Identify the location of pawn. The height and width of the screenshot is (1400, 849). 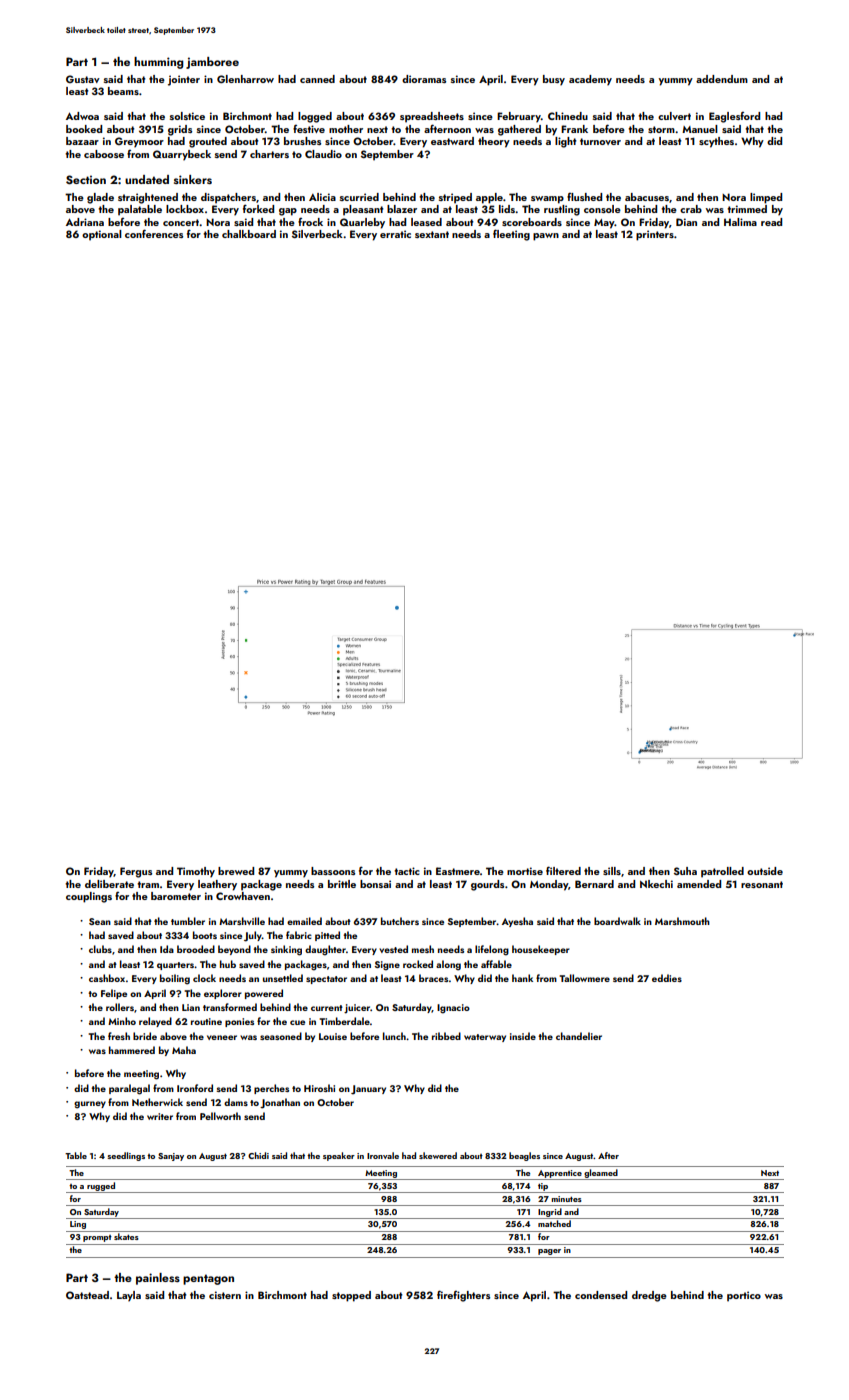
(546, 237).
